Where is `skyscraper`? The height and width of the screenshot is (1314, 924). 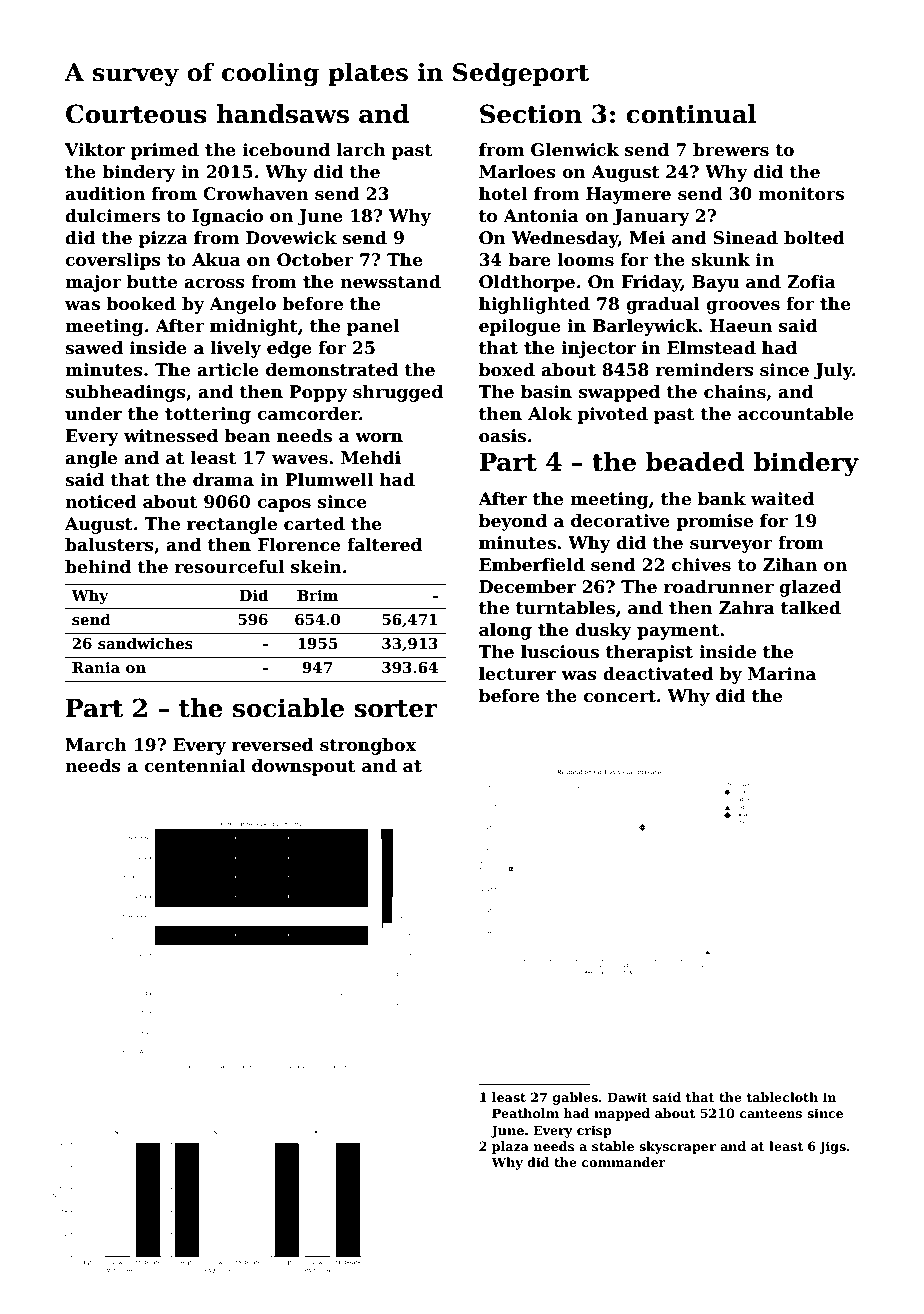
skyscraper is located at coordinates (677, 1147).
